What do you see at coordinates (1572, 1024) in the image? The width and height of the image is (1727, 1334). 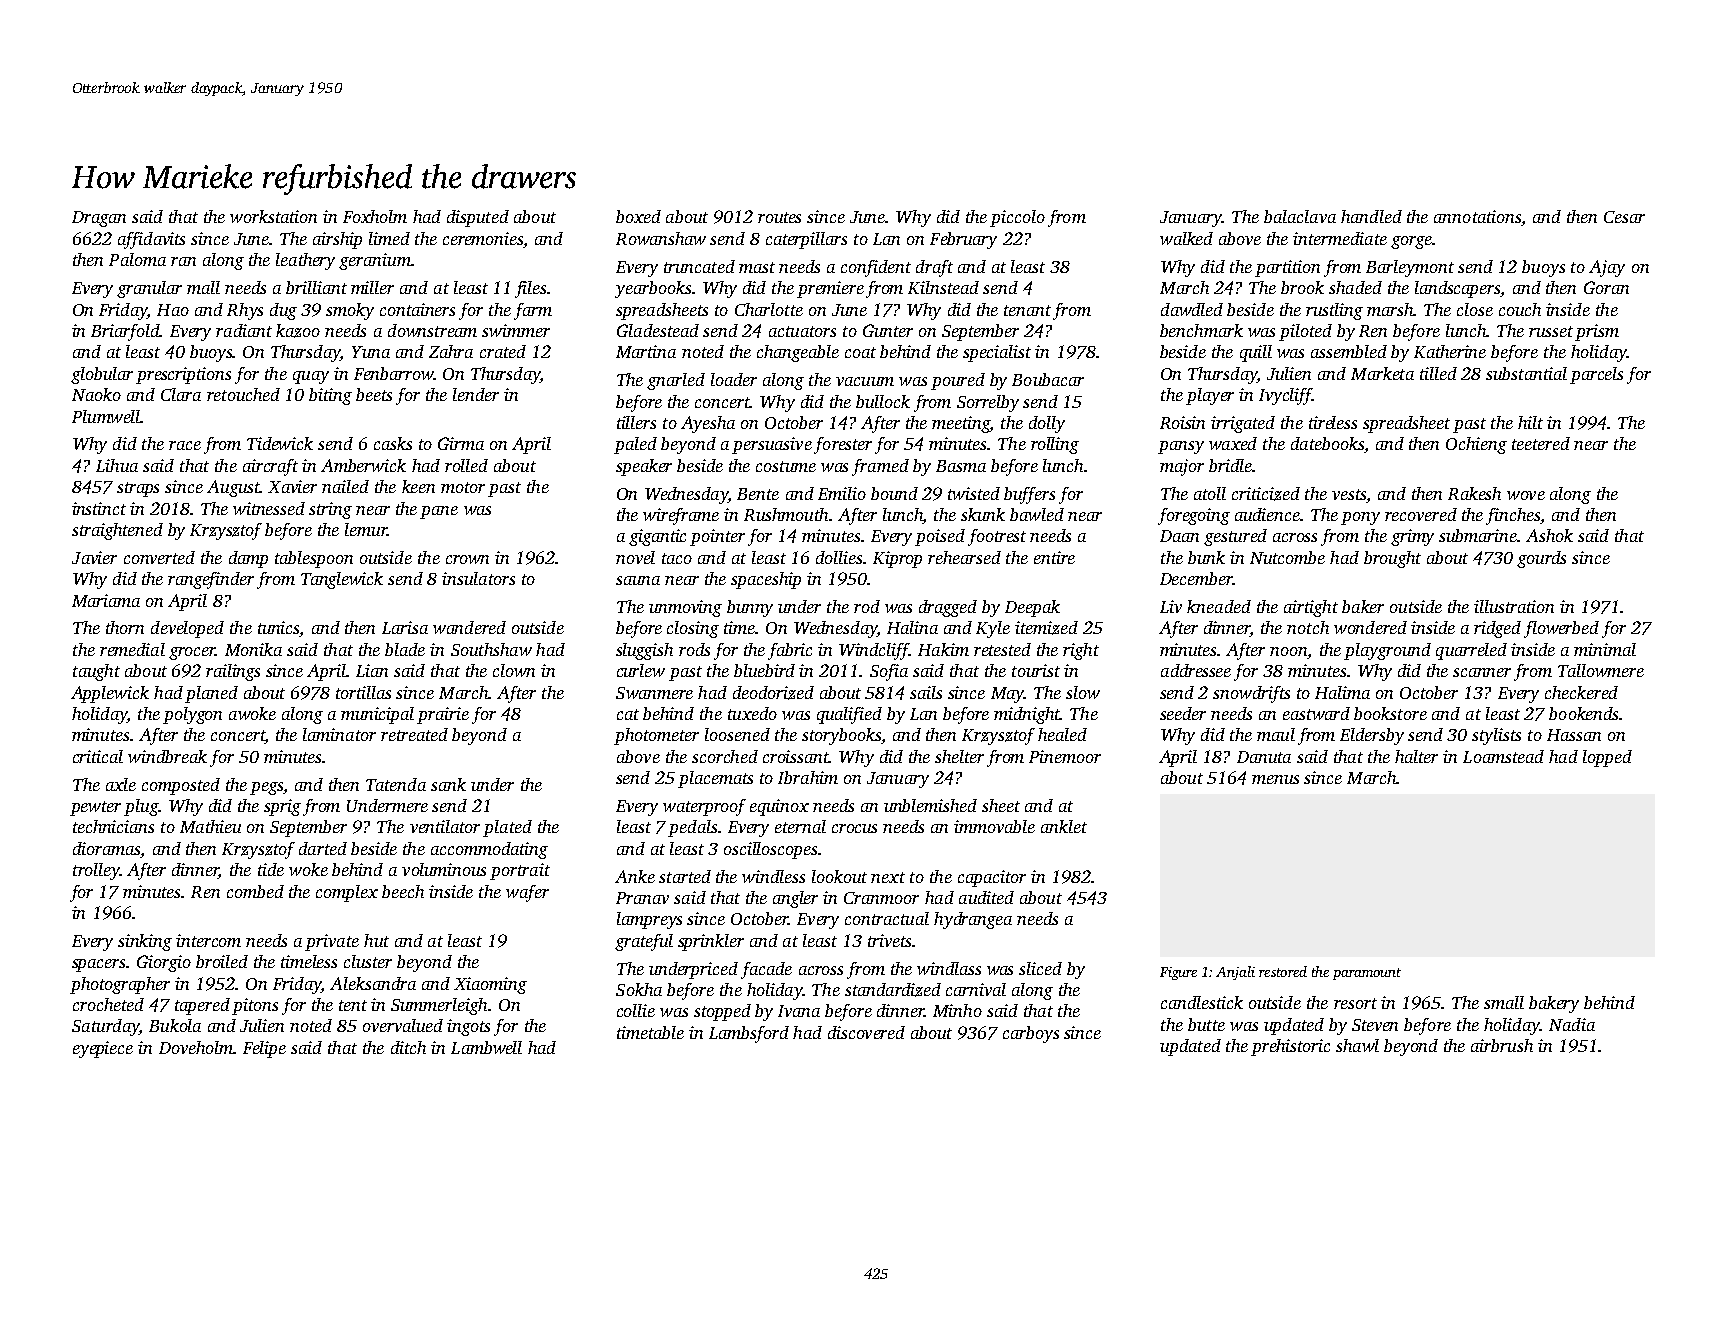 I see `Nadia` at bounding box center [1572, 1024].
